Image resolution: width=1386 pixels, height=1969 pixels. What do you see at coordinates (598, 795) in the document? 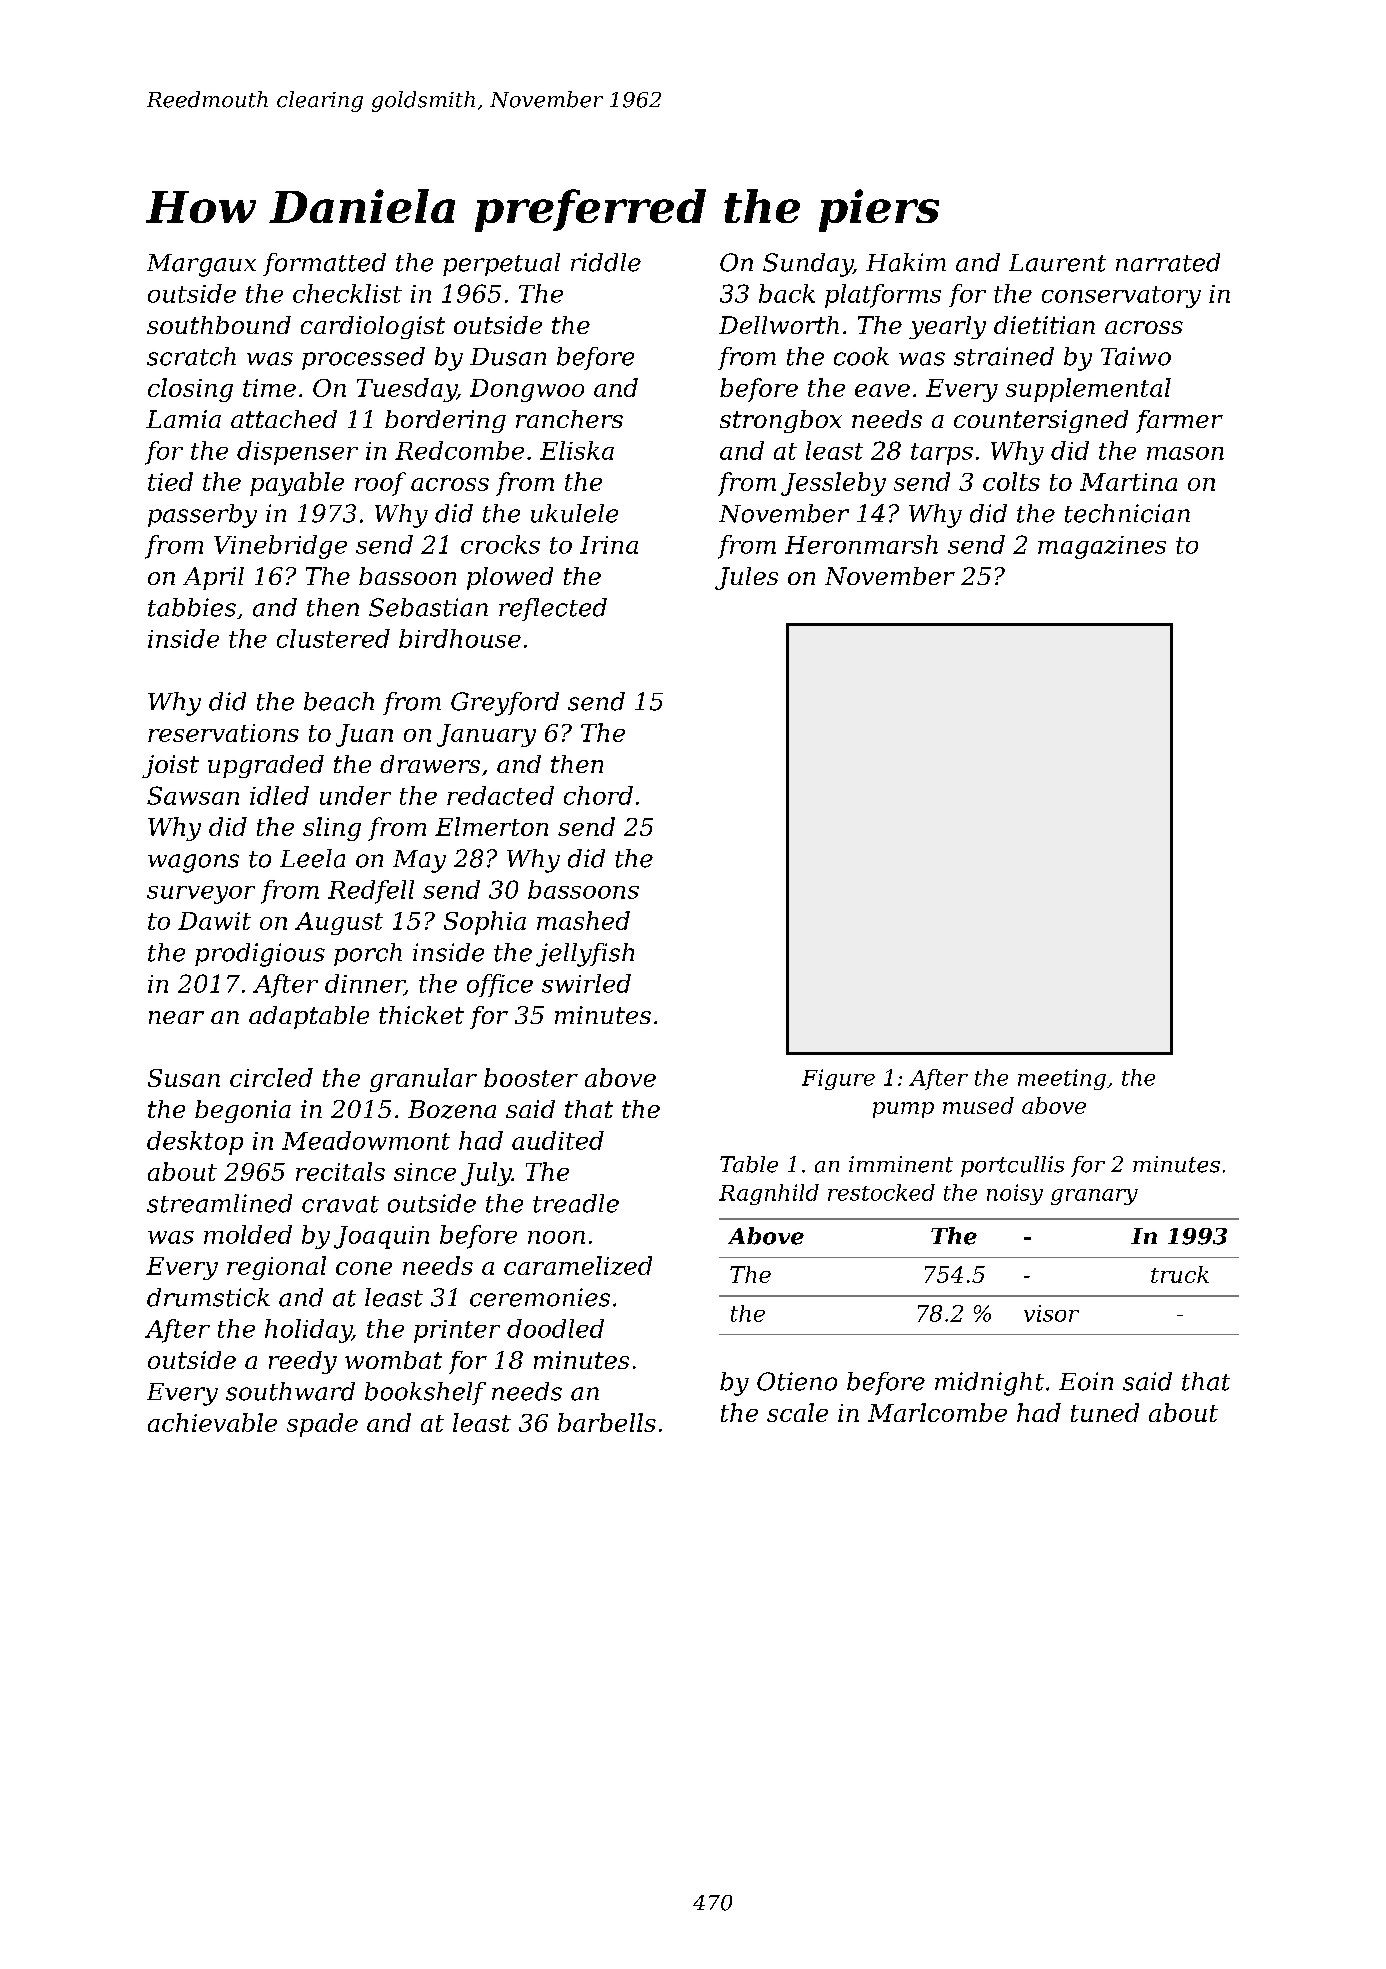
I see `chord` at bounding box center [598, 795].
